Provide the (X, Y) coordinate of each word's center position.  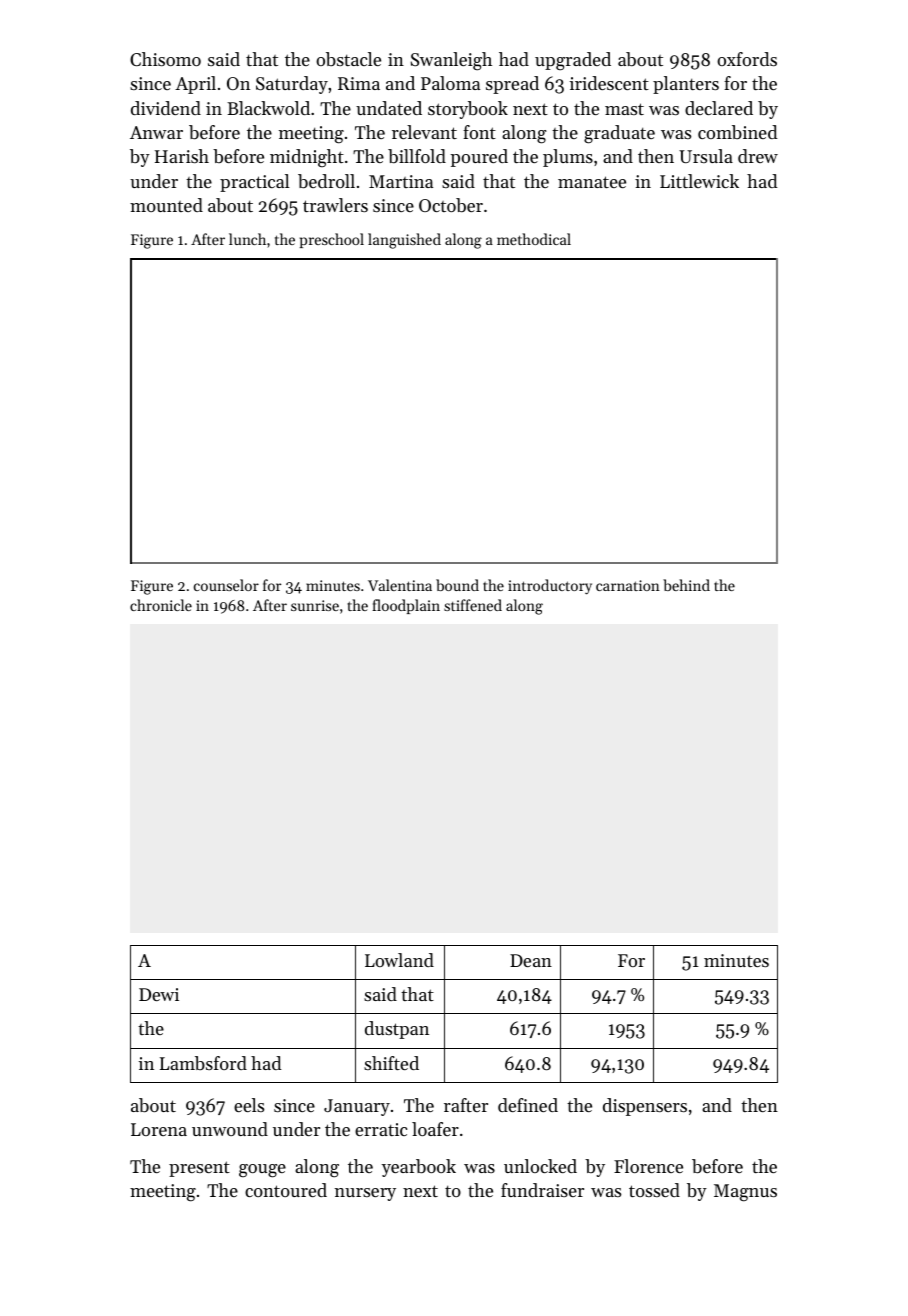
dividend (166, 108)
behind (686, 585)
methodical (534, 239)
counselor (226, 585)
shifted (391, 1063)
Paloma (450, 83)
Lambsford (203, 1063)
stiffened (473, 605)
